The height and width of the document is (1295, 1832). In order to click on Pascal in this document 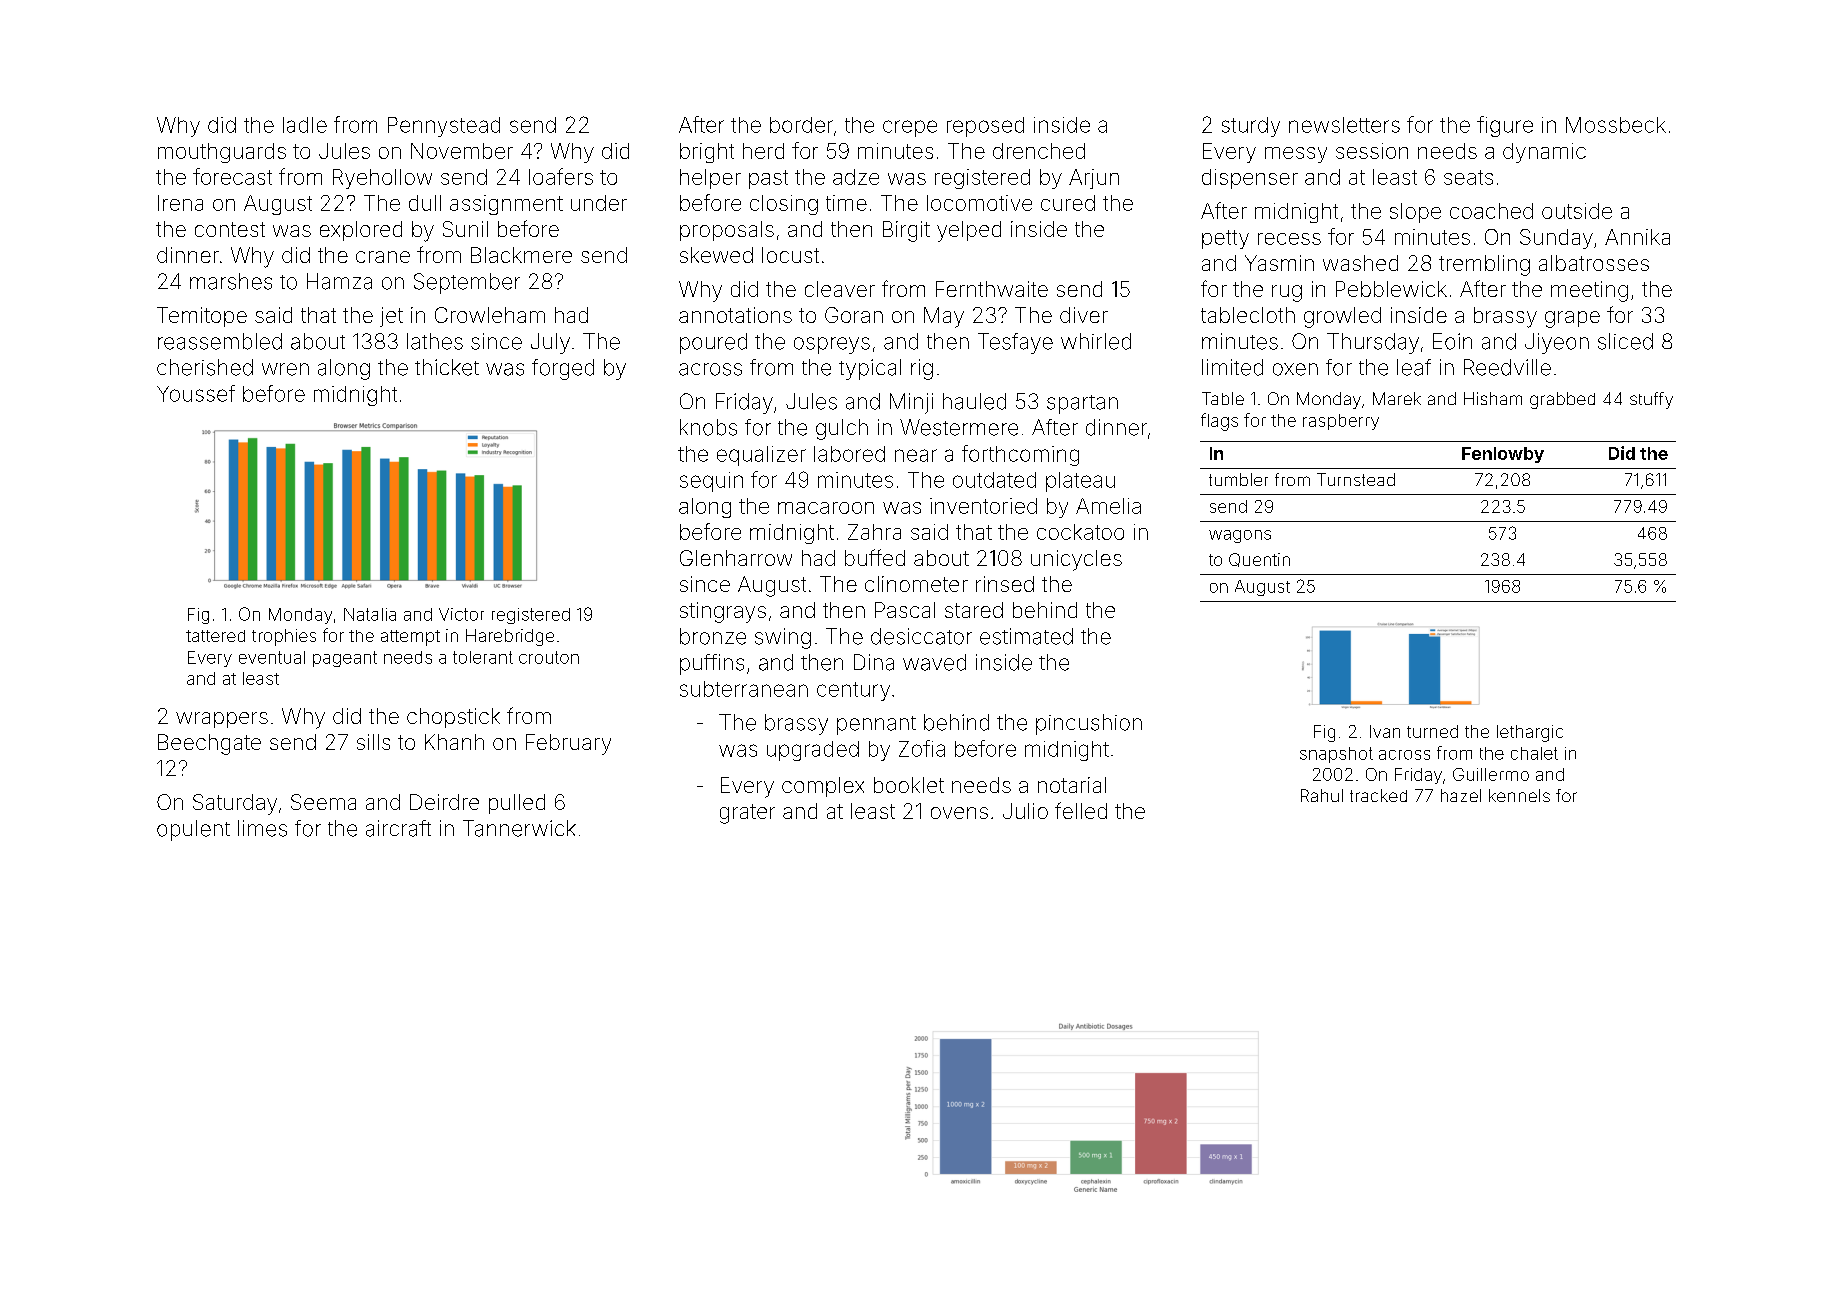, I will do `click(905, 610)`.
